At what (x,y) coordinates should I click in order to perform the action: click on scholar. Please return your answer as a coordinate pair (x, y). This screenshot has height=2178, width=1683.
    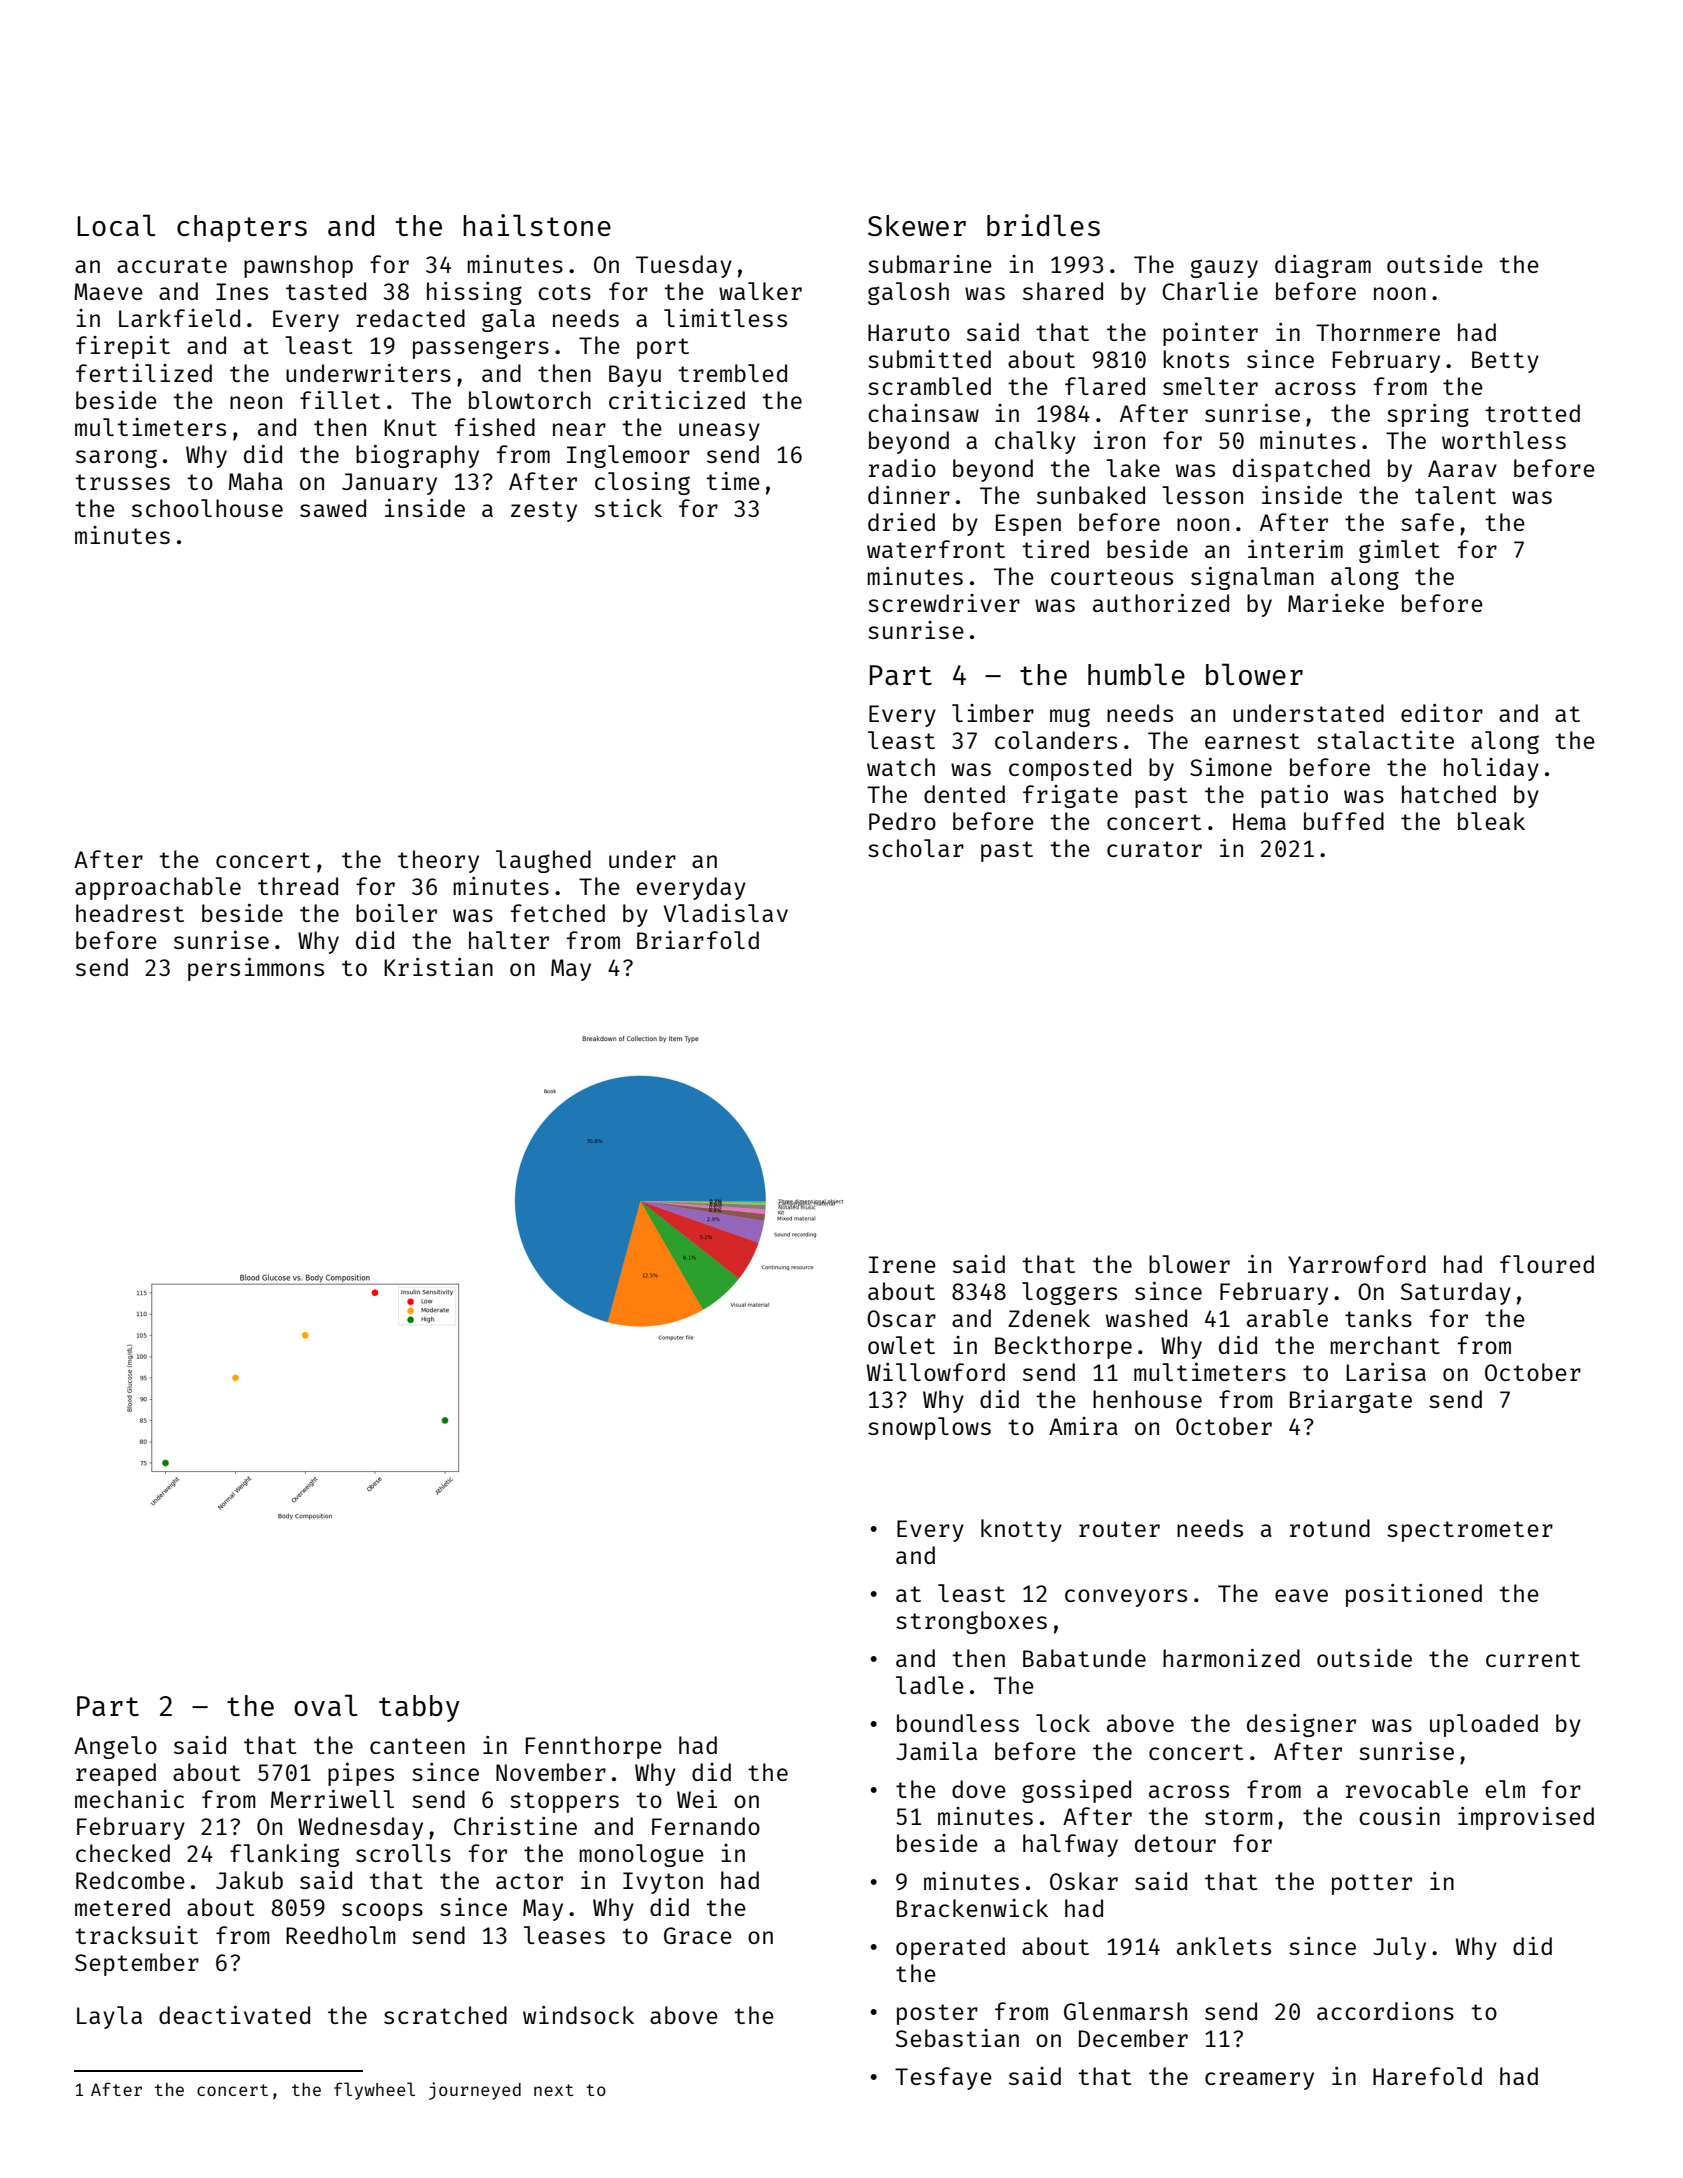
    Looking at the image, I should click on (916, 848).
